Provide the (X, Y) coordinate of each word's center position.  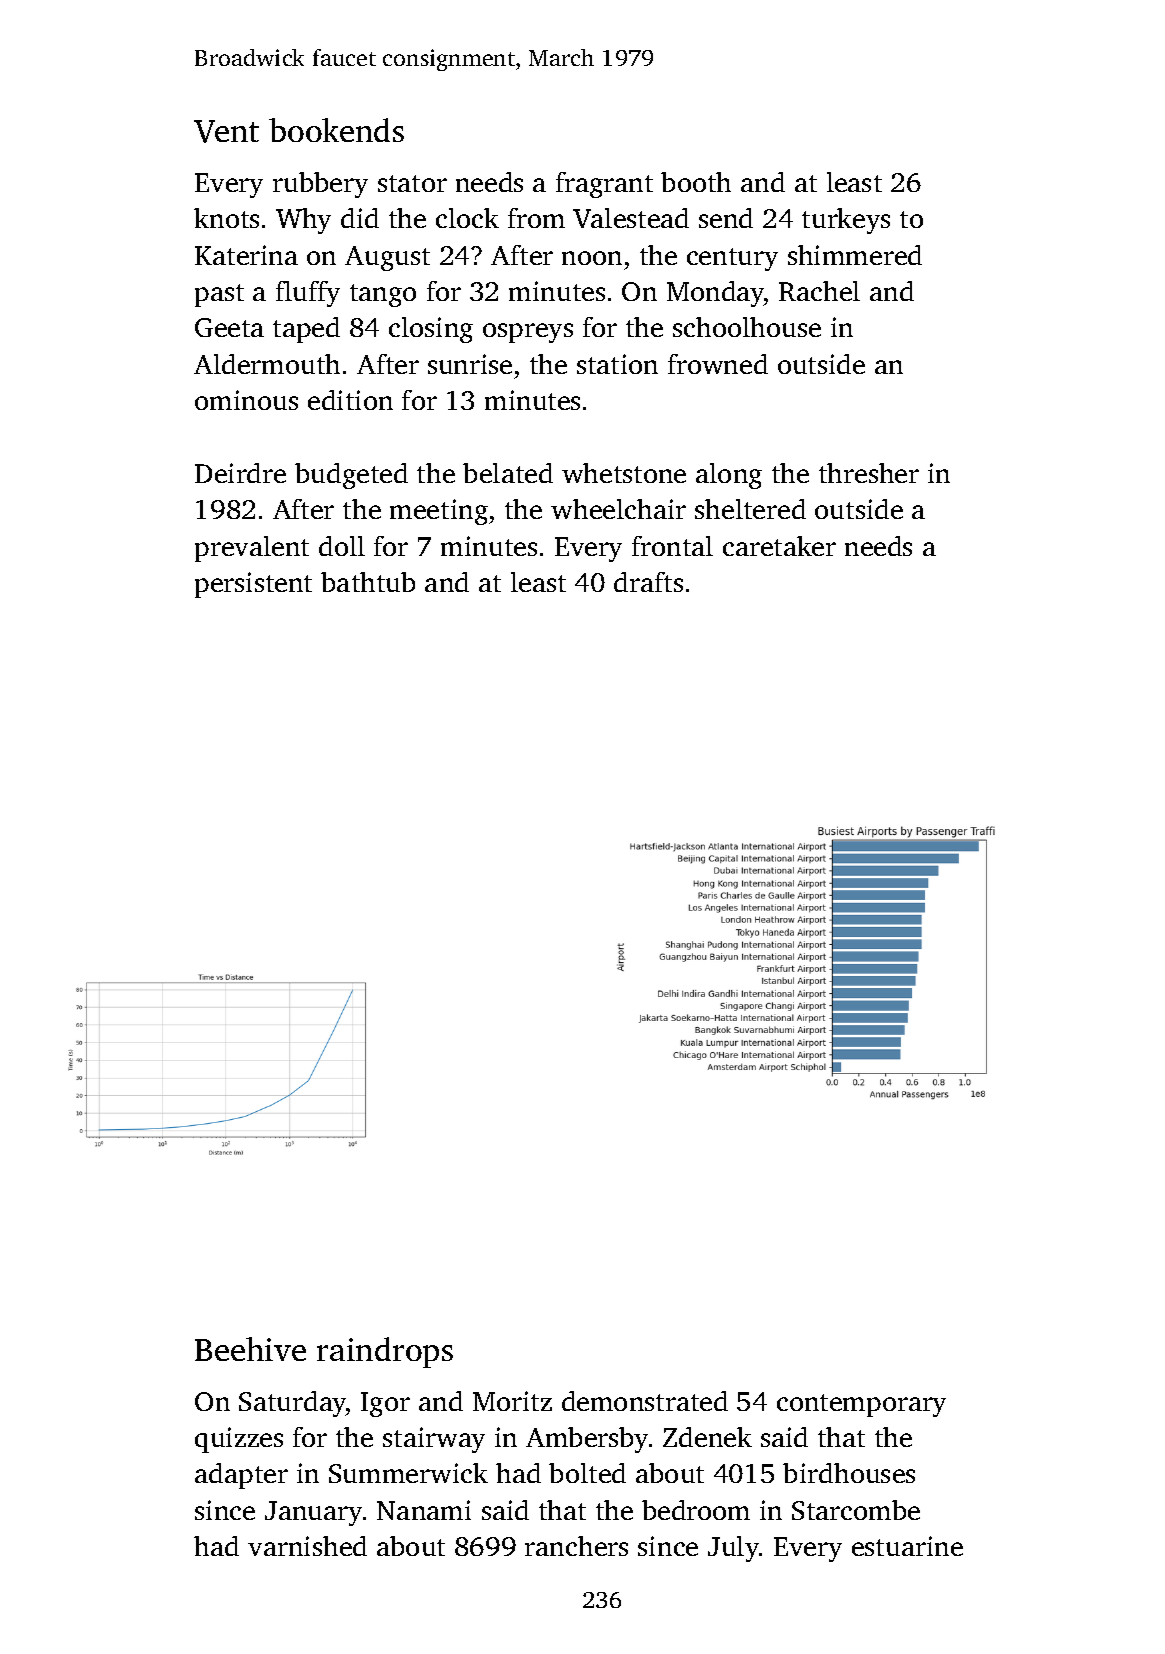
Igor (385, 1404)
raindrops (385, 1352)
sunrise (470, 364)
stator (412, 183)
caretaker (779, 546)
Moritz (512, 1401)
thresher (869, 473)
